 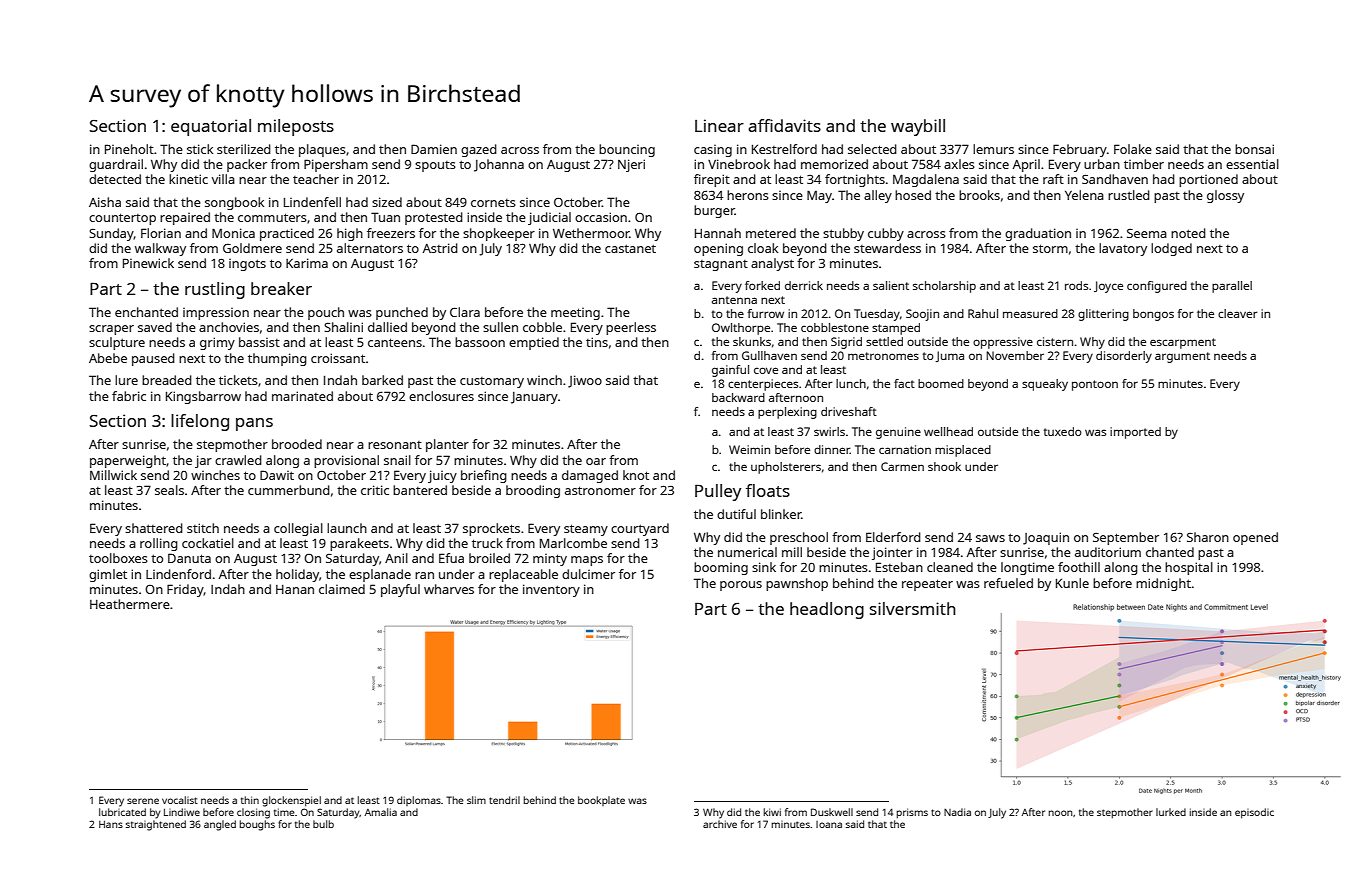 I want to click on marinated, so click(x=302, y=396).
